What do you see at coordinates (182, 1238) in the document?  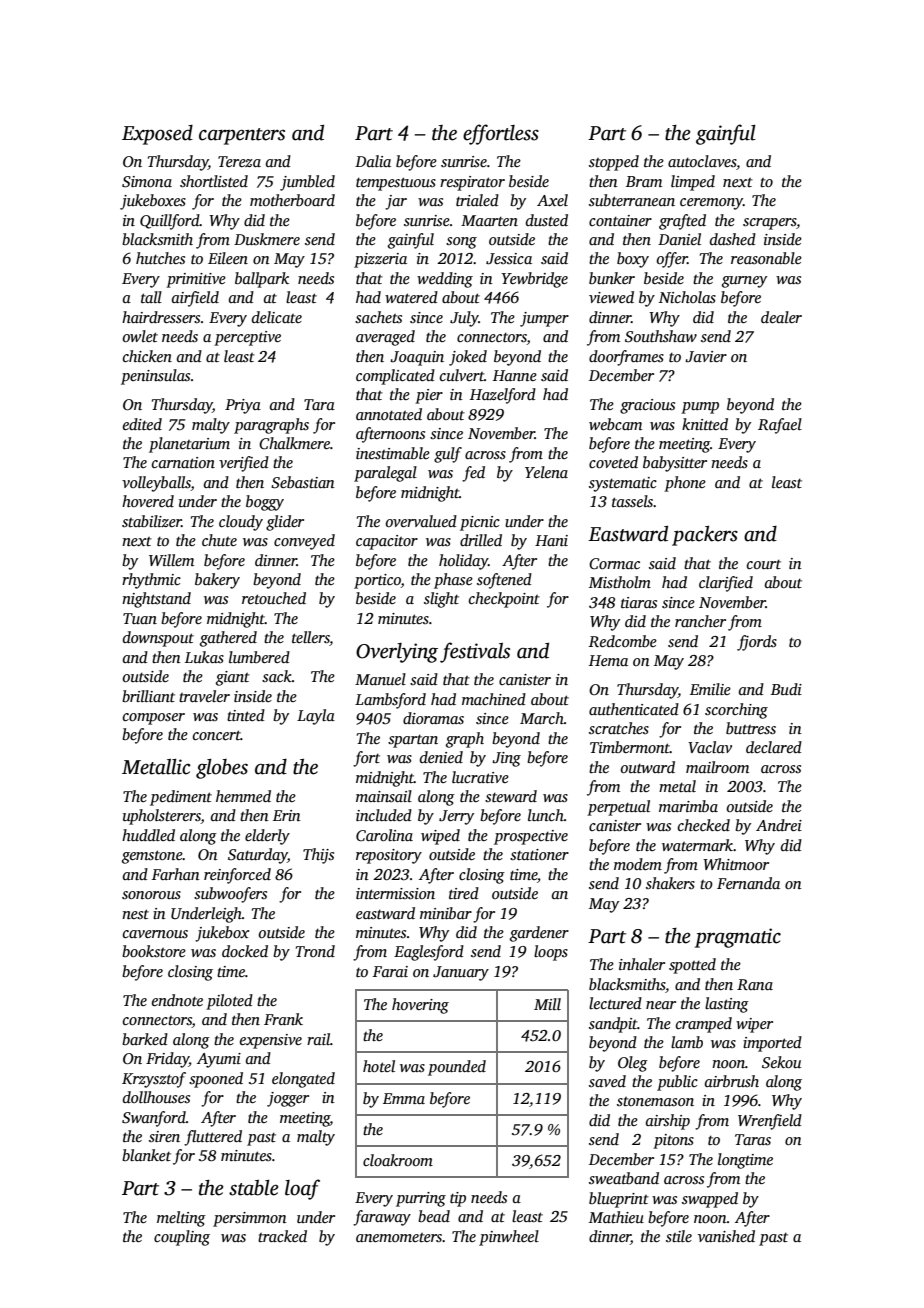 I see `coupling` at bounding box center [182, 1238].
